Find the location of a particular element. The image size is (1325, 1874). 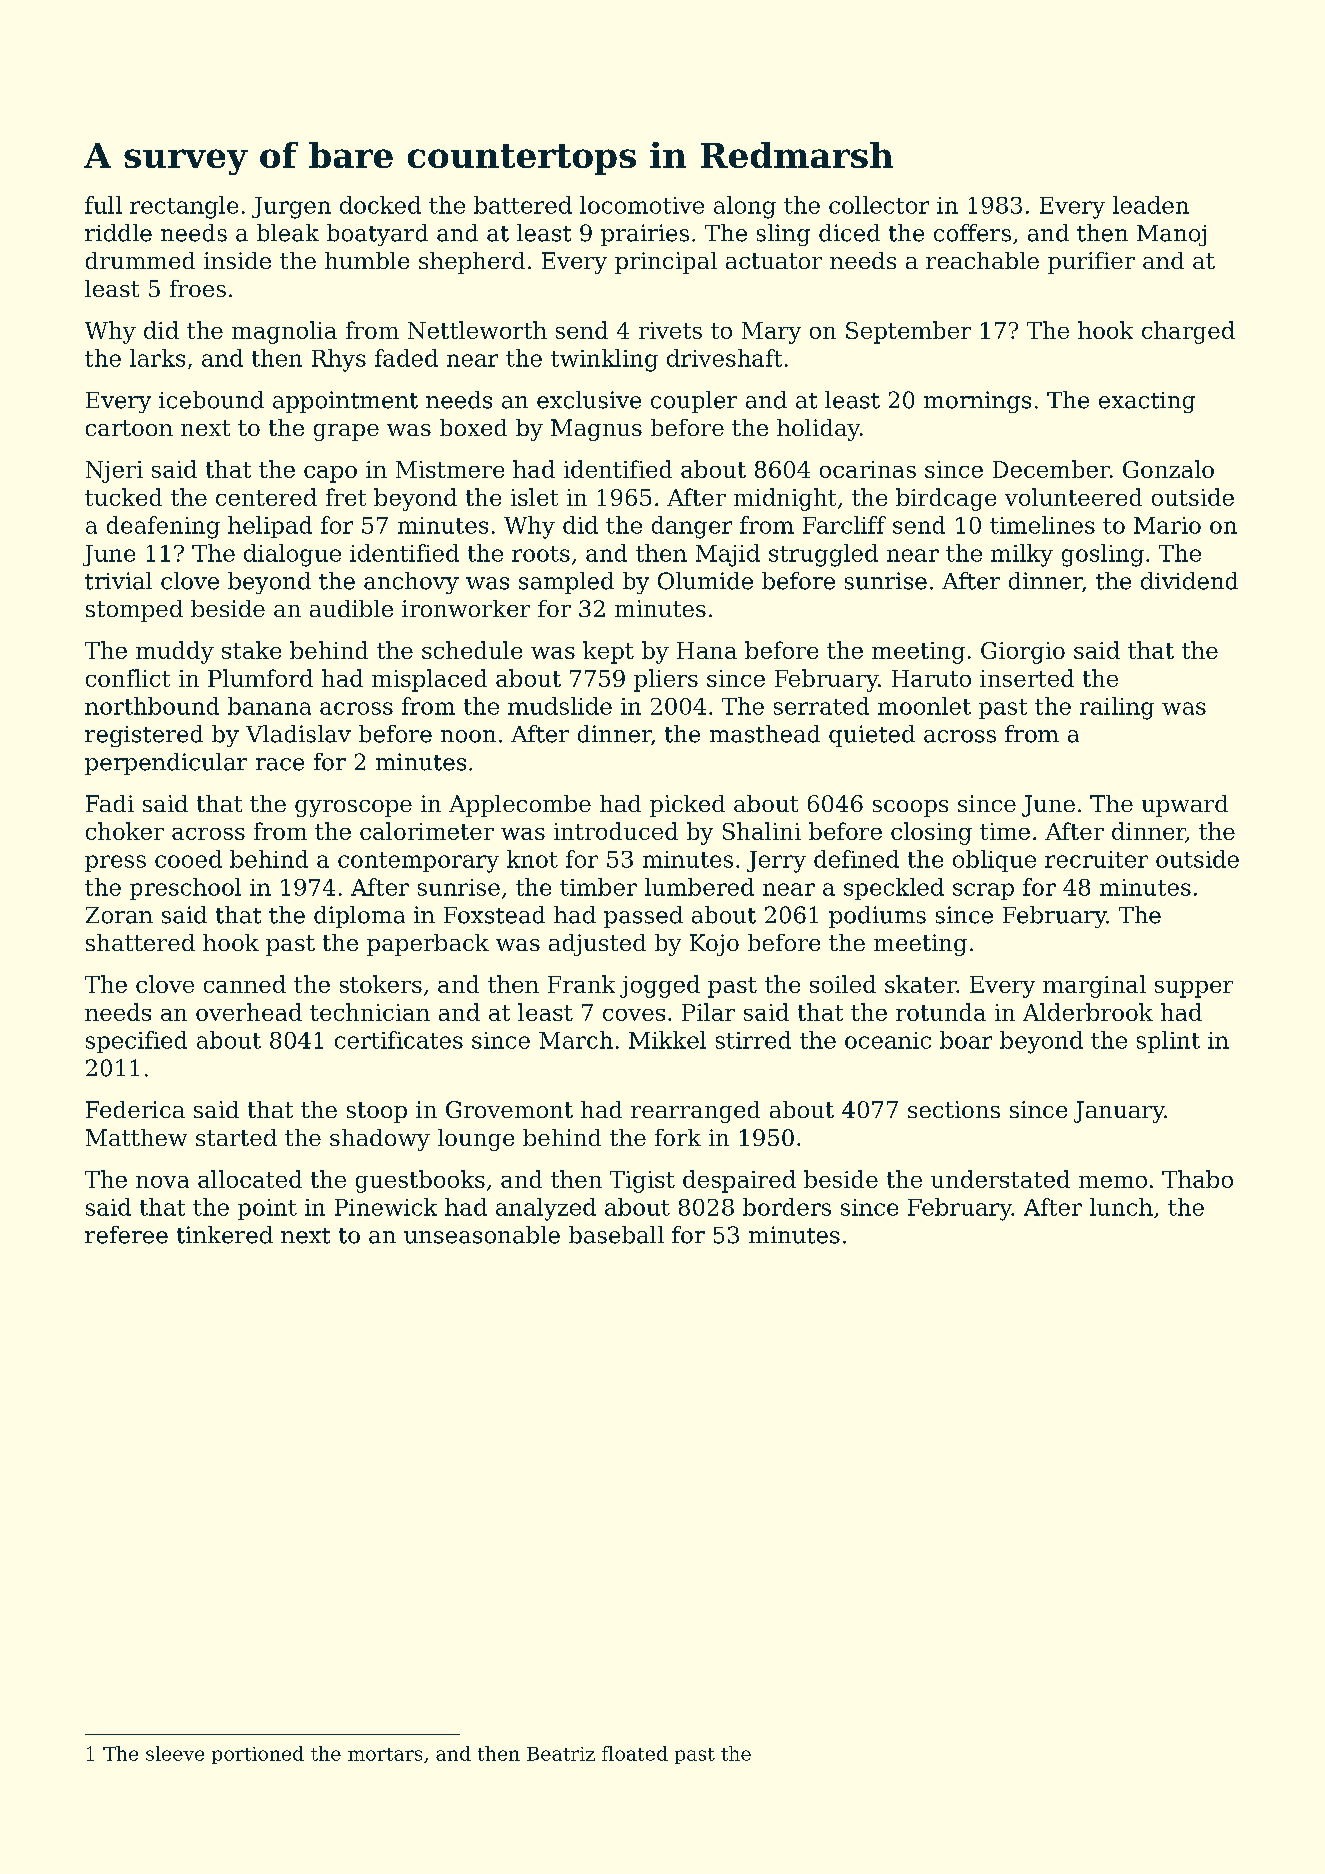

railing is located at coordinates (1117, 708).
